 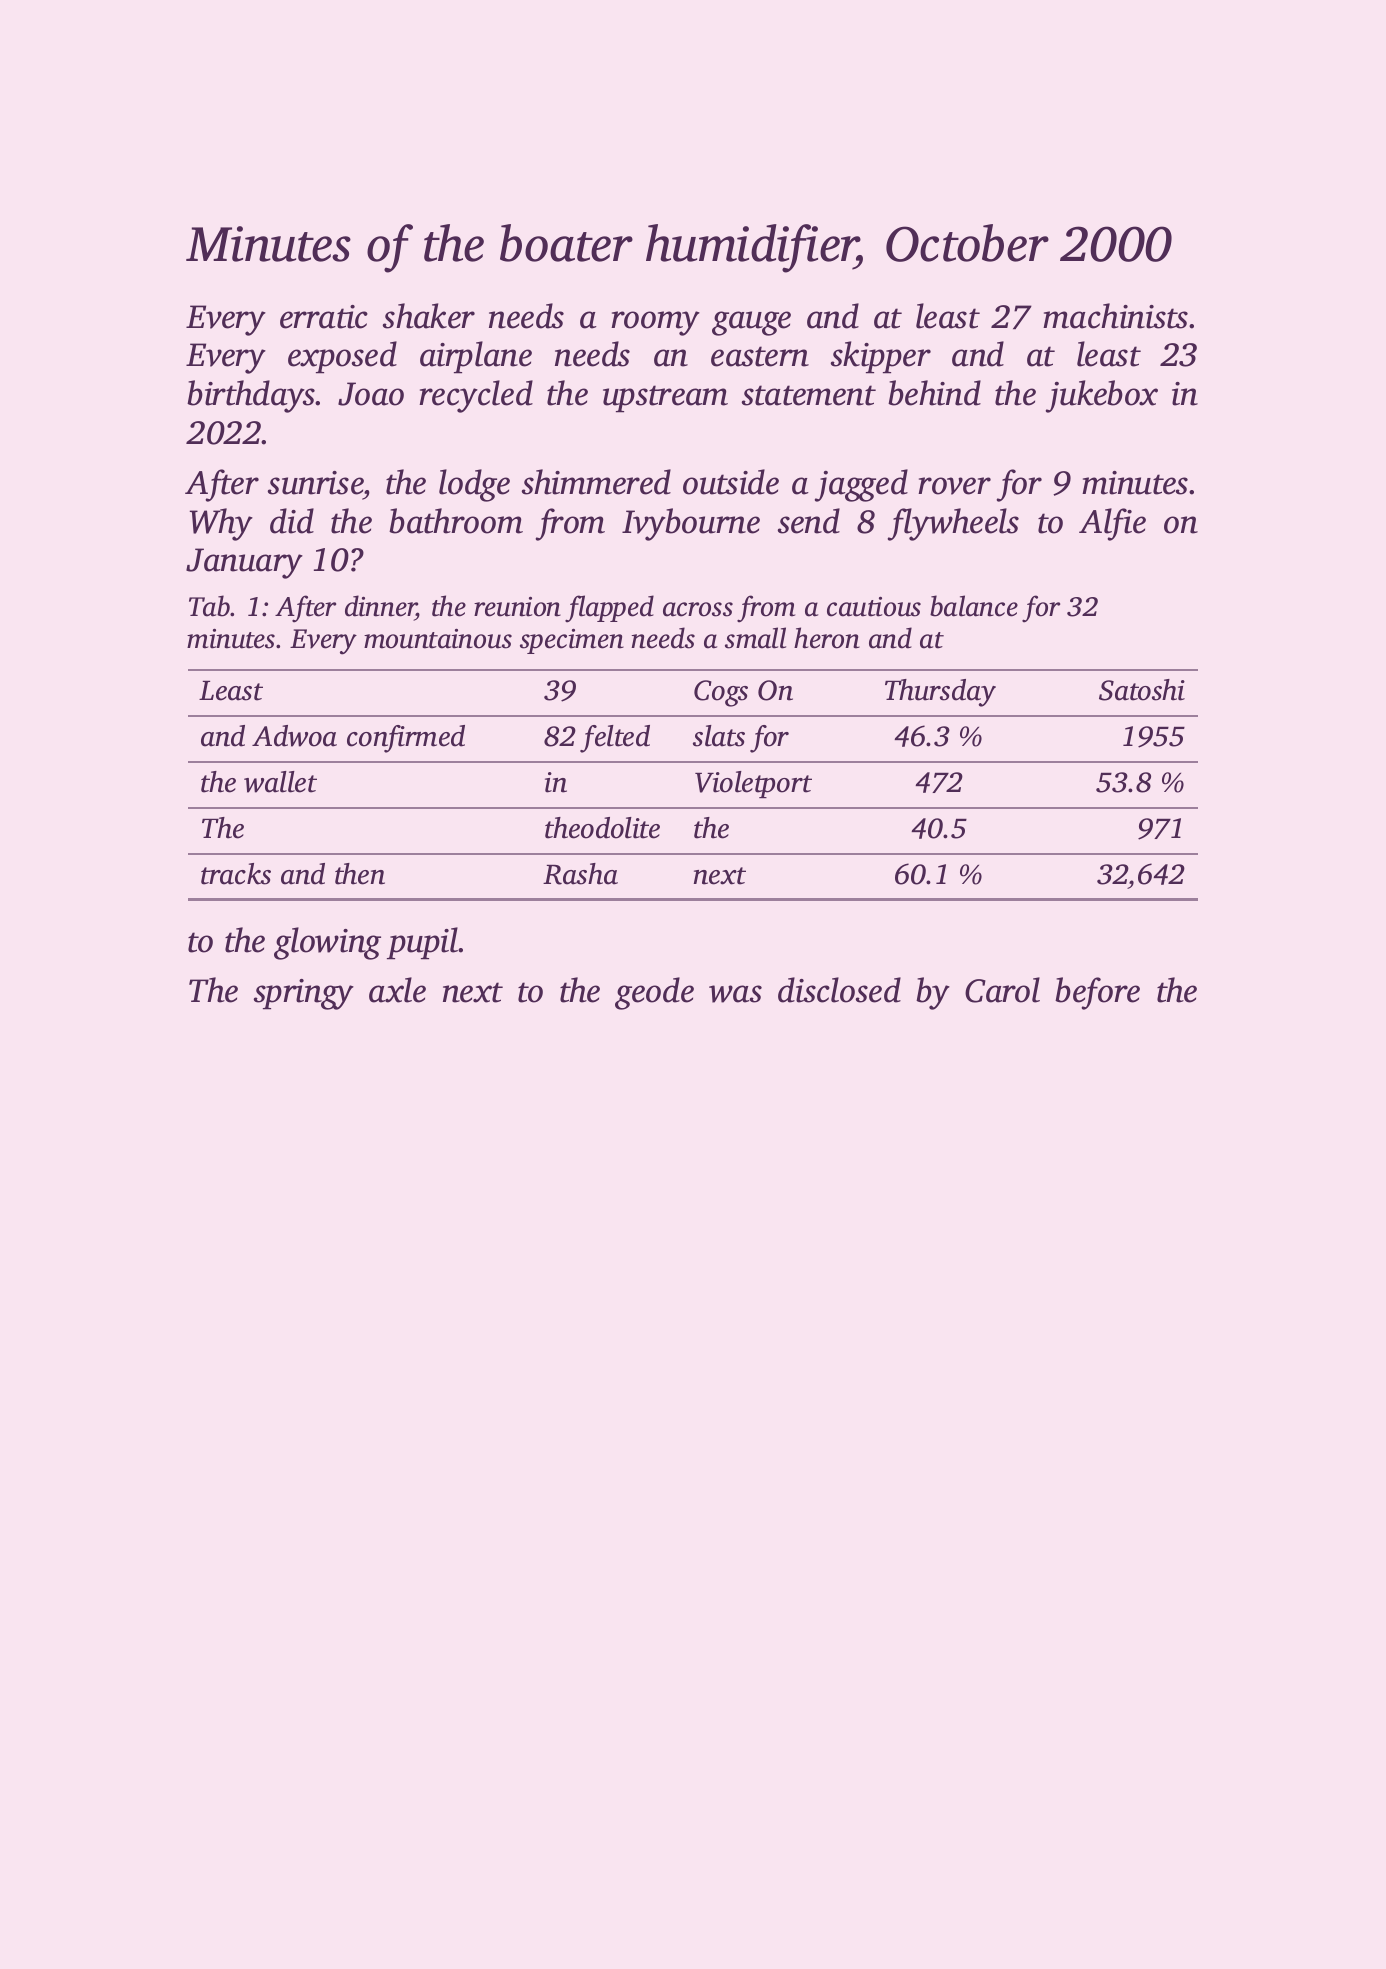 What do you see at coordinates (251, 396) in the screenshot?
I see `birthdays` at bounding box center [251, 396].
